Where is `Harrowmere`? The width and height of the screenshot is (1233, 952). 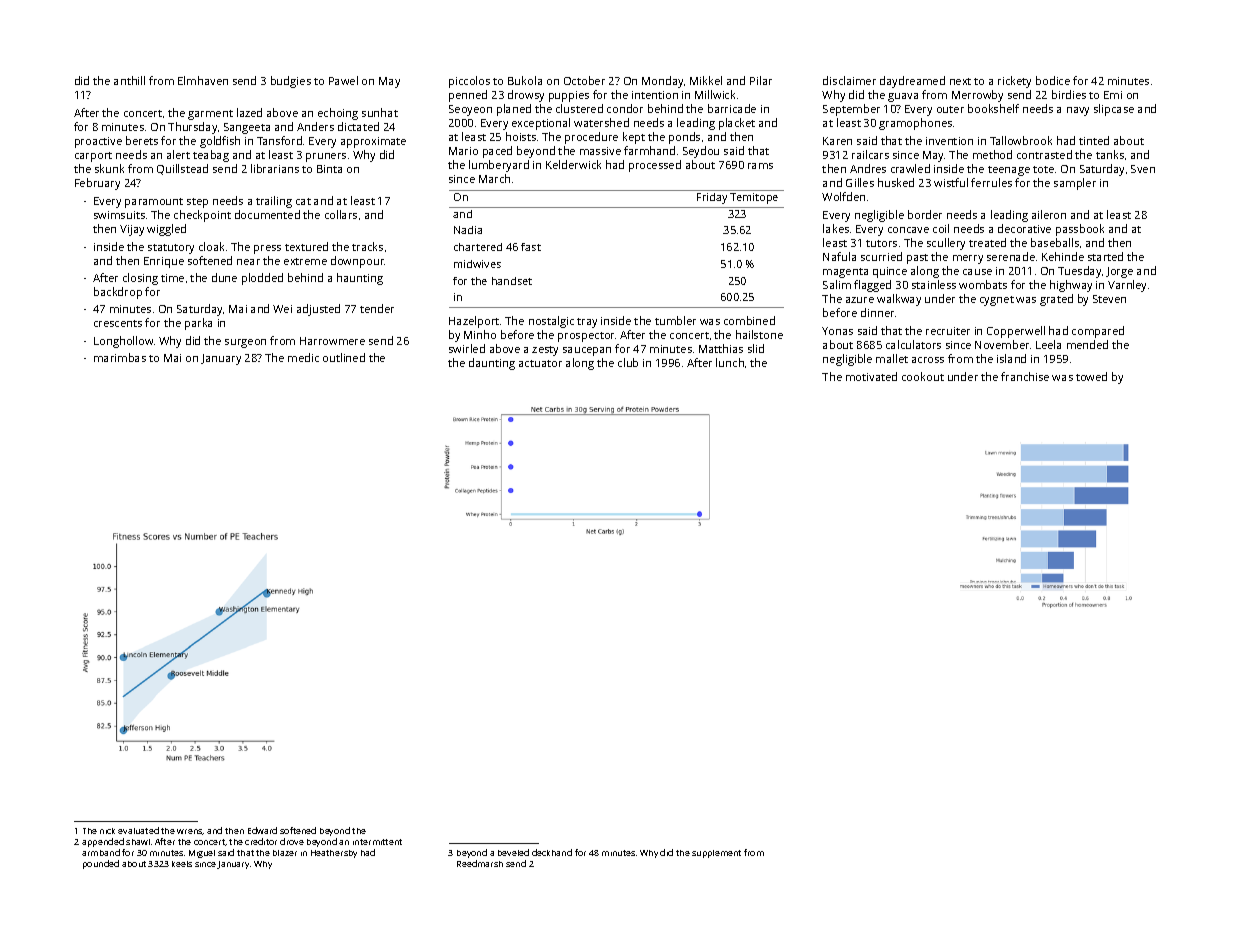
Harrowmere is located at coordinates (332, 341).
